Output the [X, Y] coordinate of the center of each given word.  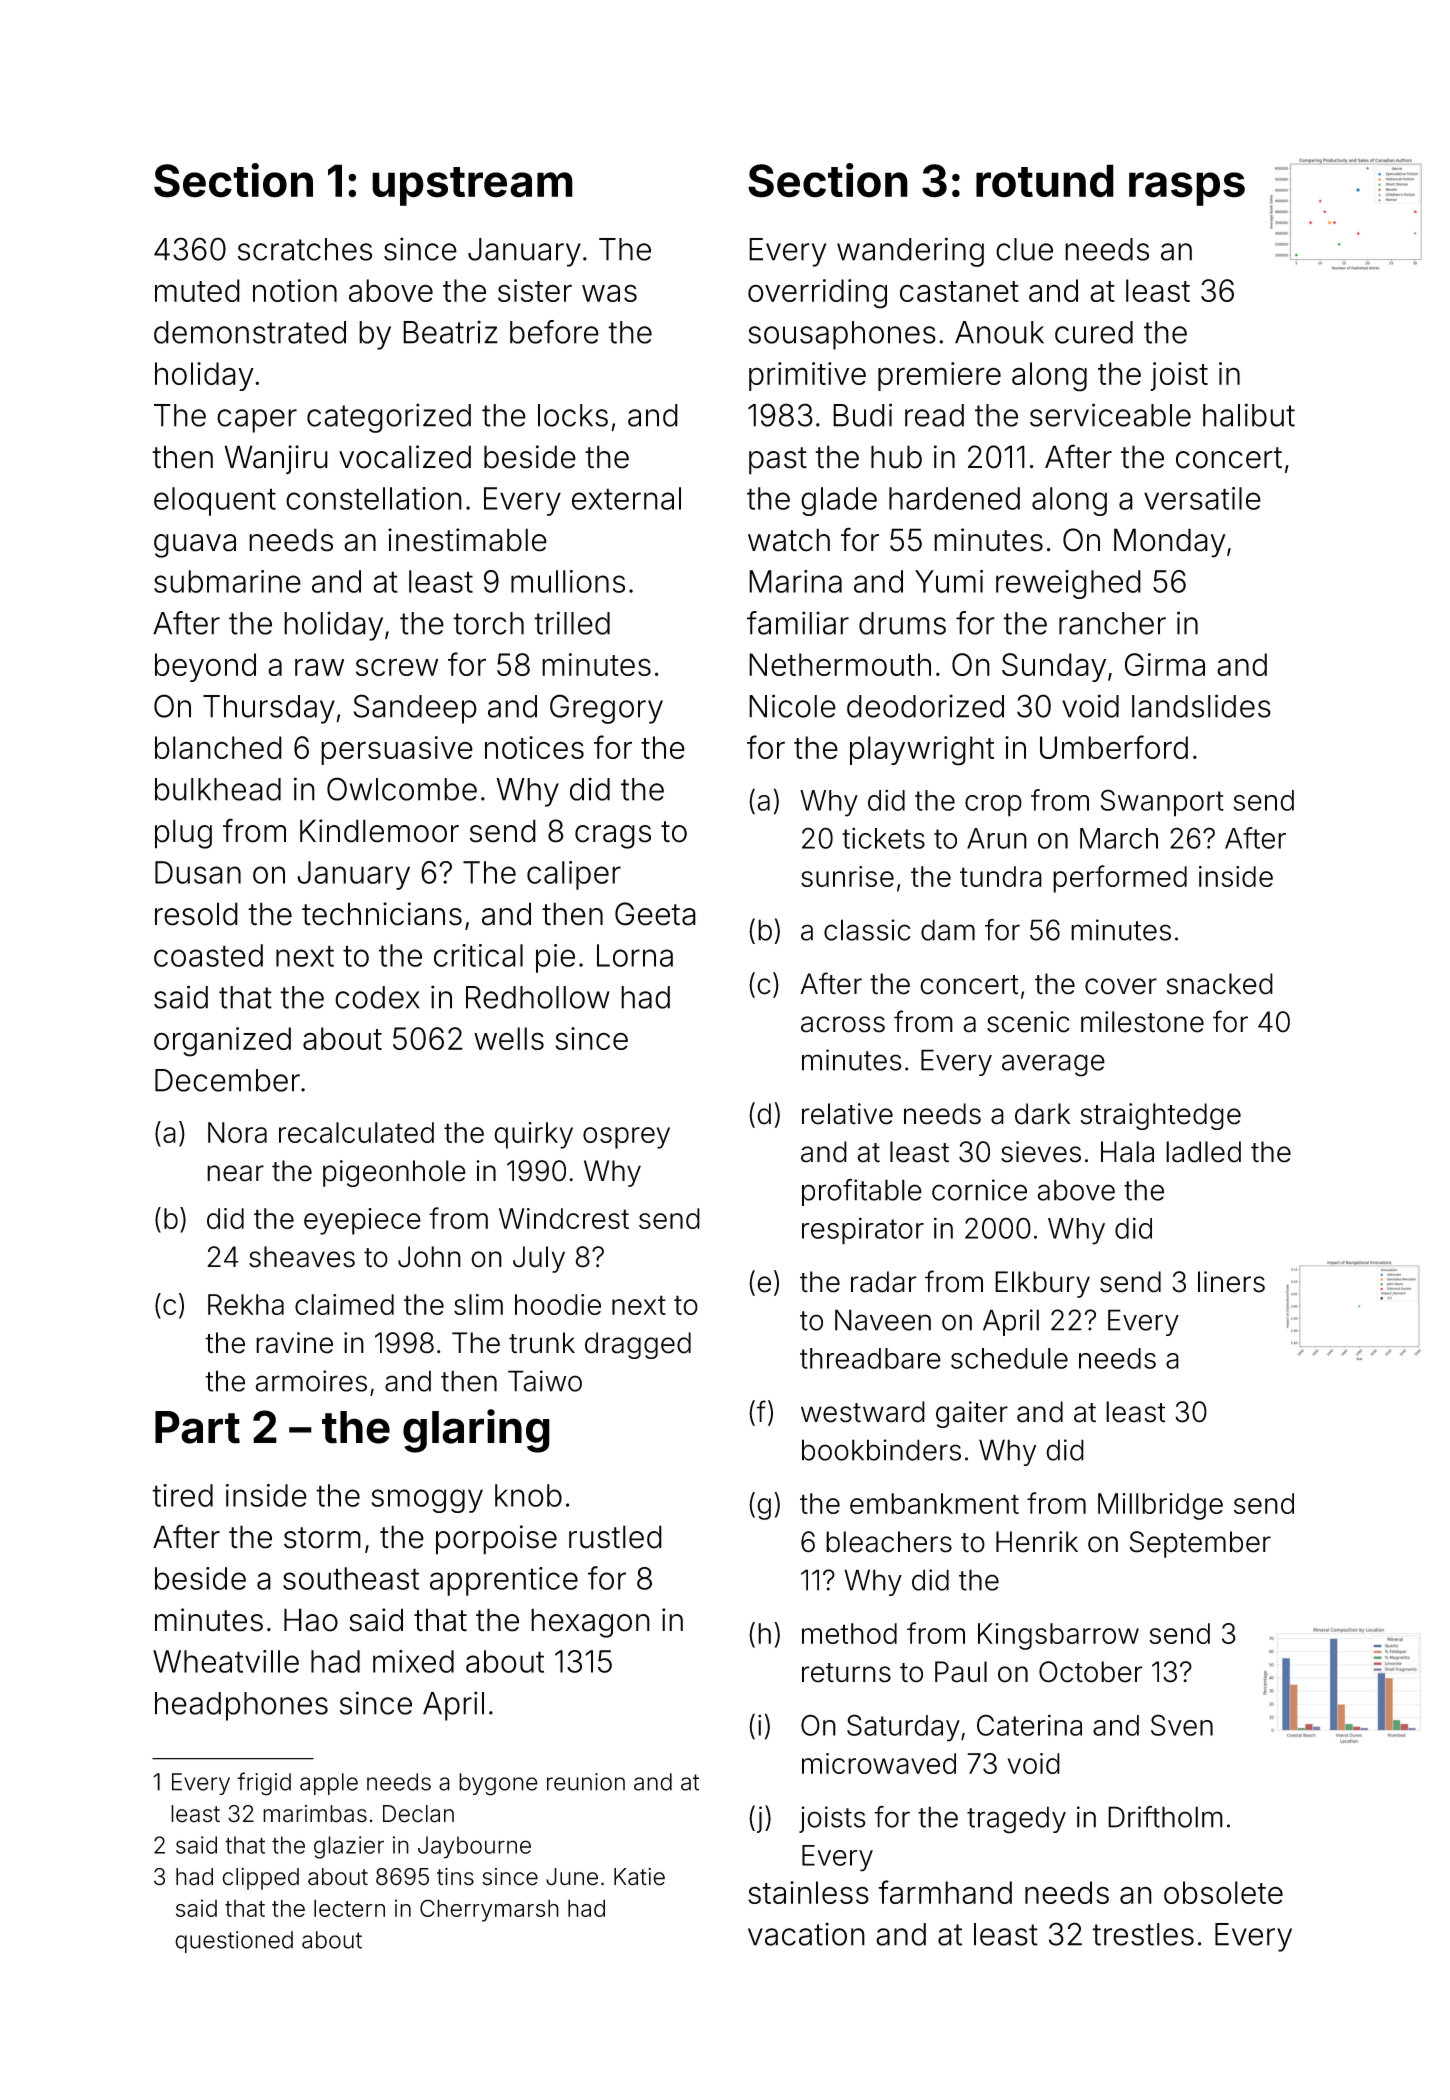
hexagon [590, 1623]
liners [1231, 1282]
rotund [1045, 181]
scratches [305, 249]
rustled [615, 1537]
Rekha [246, 1304]
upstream [472, 186]
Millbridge [1160, 1506]
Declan [418, 1814]
